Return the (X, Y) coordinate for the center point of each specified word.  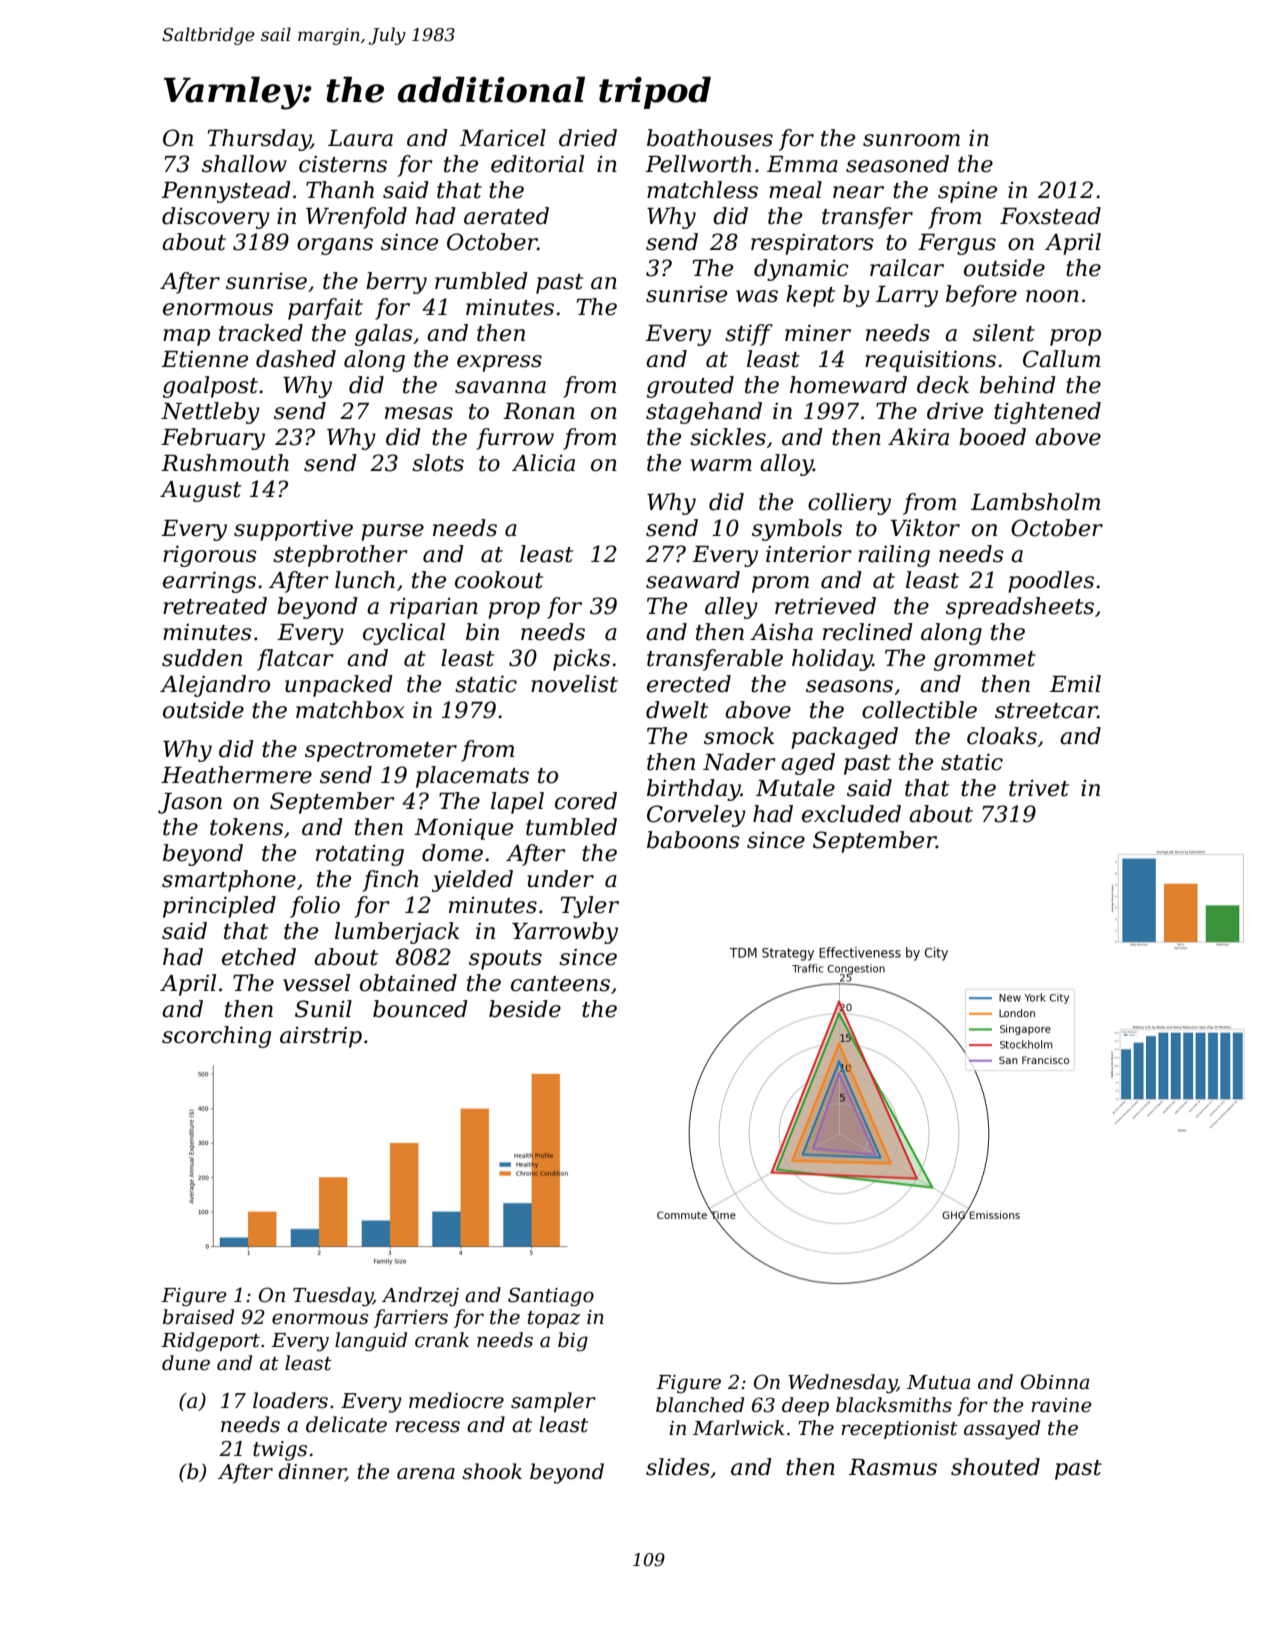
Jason (190, 803)
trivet (1039, 788)
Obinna (1055, 1382)
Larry (907, 296)
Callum (1061, 359)
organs (335, 246)
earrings (209, 582)
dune (186, 1363)
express (499, 363)
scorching (216, 1037)
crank (442, 1340)
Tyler (590, 907)
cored (586, 801)
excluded (851, 814)
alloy (786, 465)
